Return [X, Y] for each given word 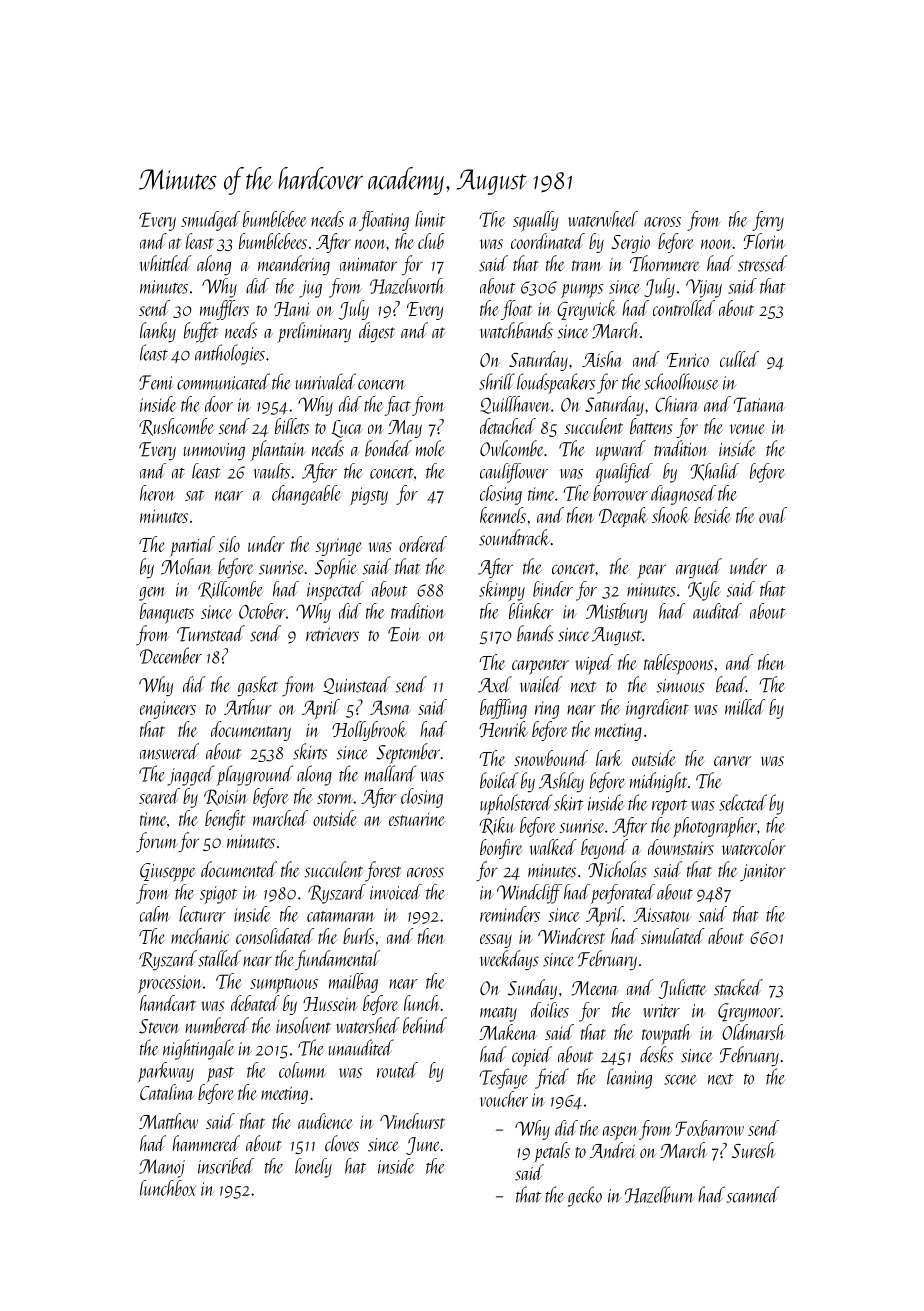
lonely [313, 1168]
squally [535, 221]
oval [773, 515]
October [262, 611]
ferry [768, 221]
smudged [210, 221]
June [423, 1146]
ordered [423, 544]
